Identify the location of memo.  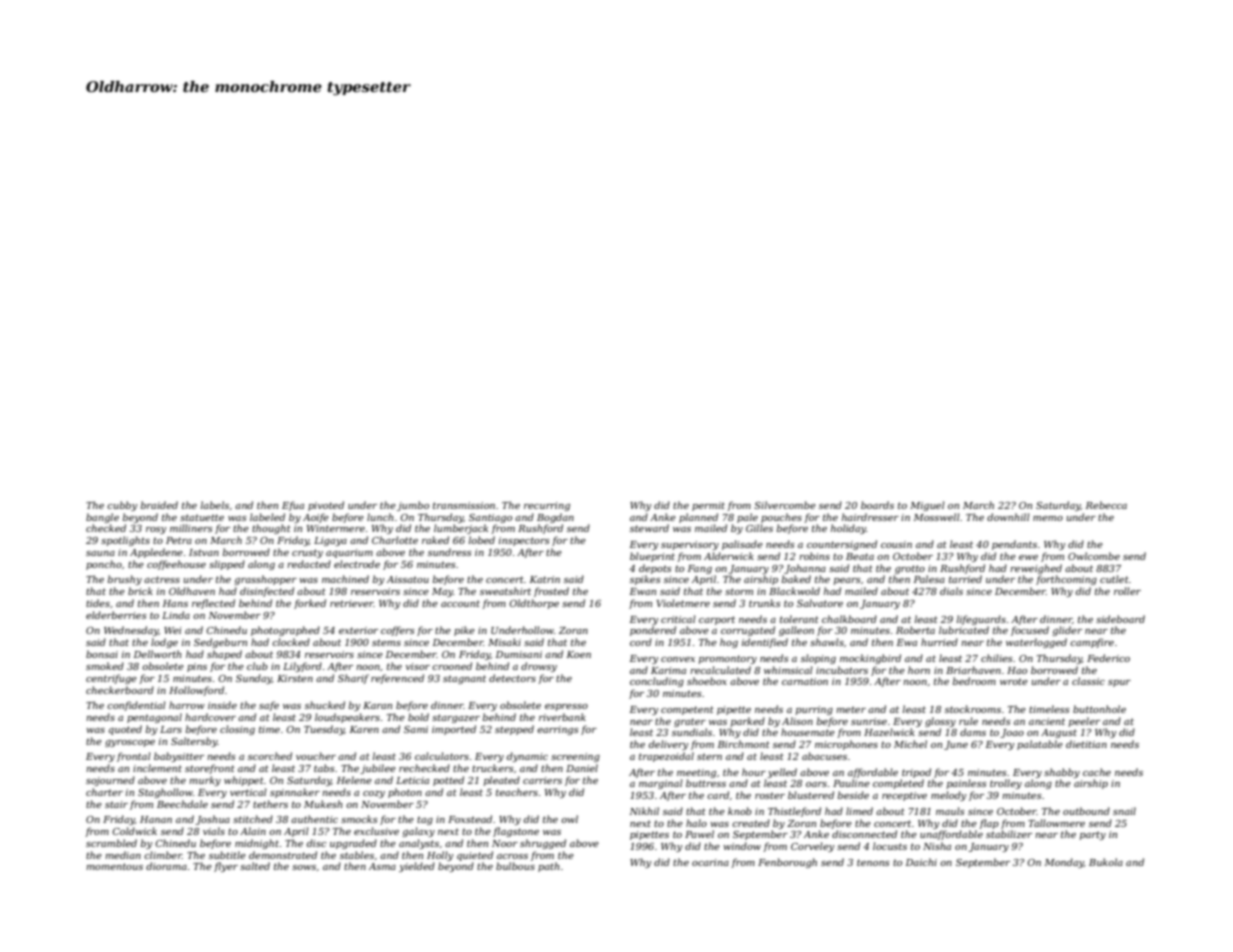
(1048, 518).
